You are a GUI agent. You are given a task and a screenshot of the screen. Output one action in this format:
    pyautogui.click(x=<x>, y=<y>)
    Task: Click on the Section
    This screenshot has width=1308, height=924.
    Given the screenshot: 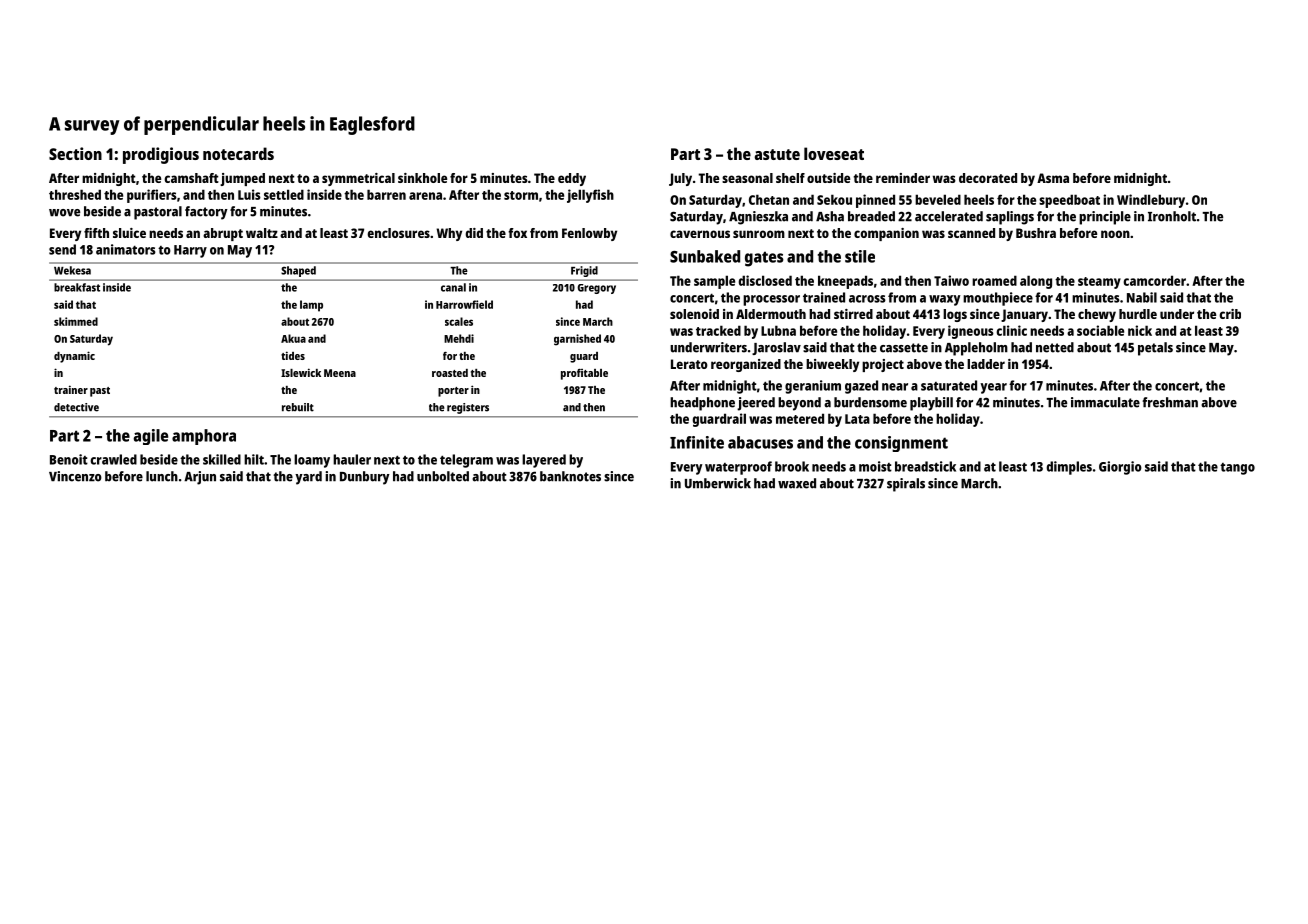 What is the action you would take?
    pyautogui.click(x=75, y=153)
